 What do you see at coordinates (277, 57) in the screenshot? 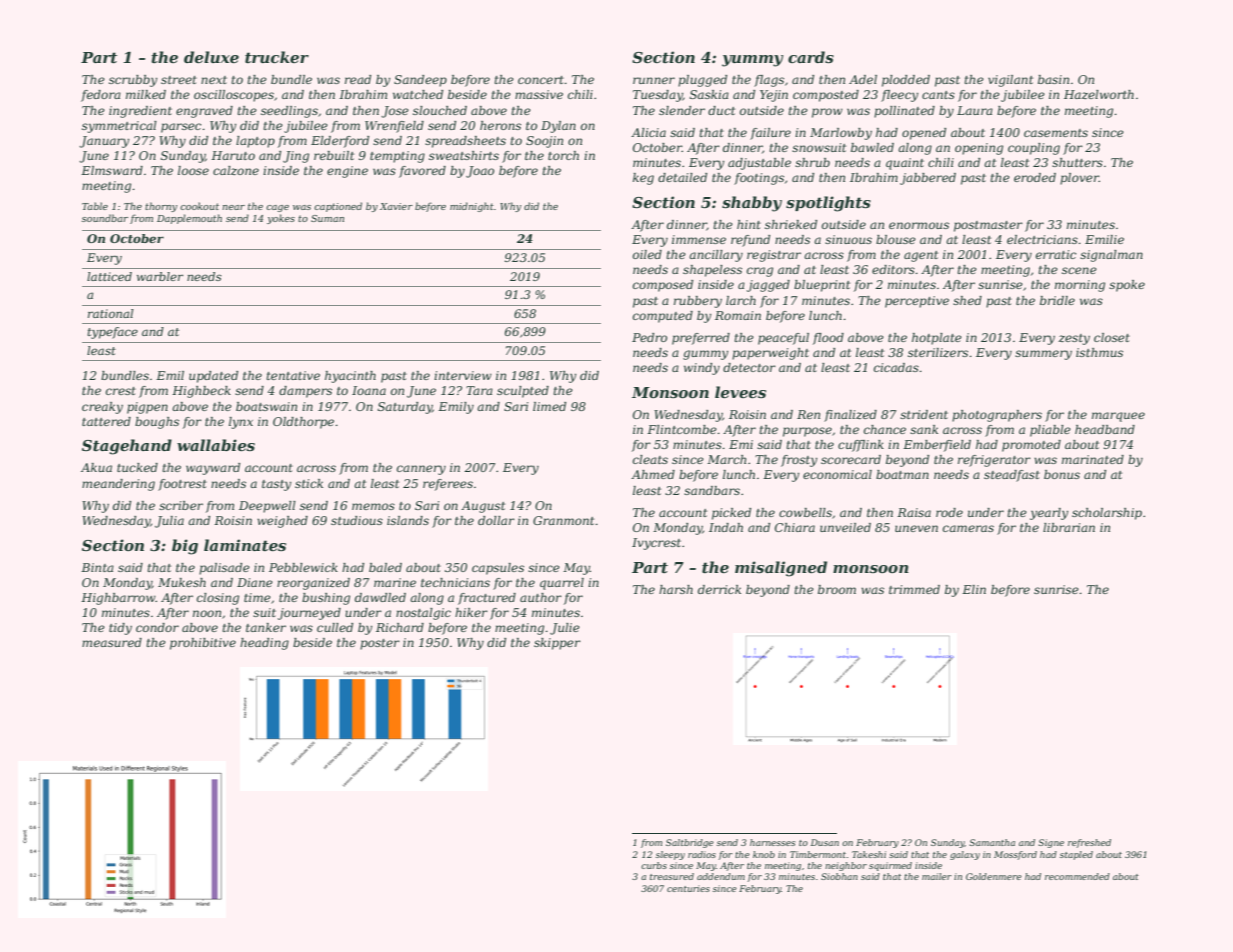
I see `trucker` at bounding box center [277, 57].
